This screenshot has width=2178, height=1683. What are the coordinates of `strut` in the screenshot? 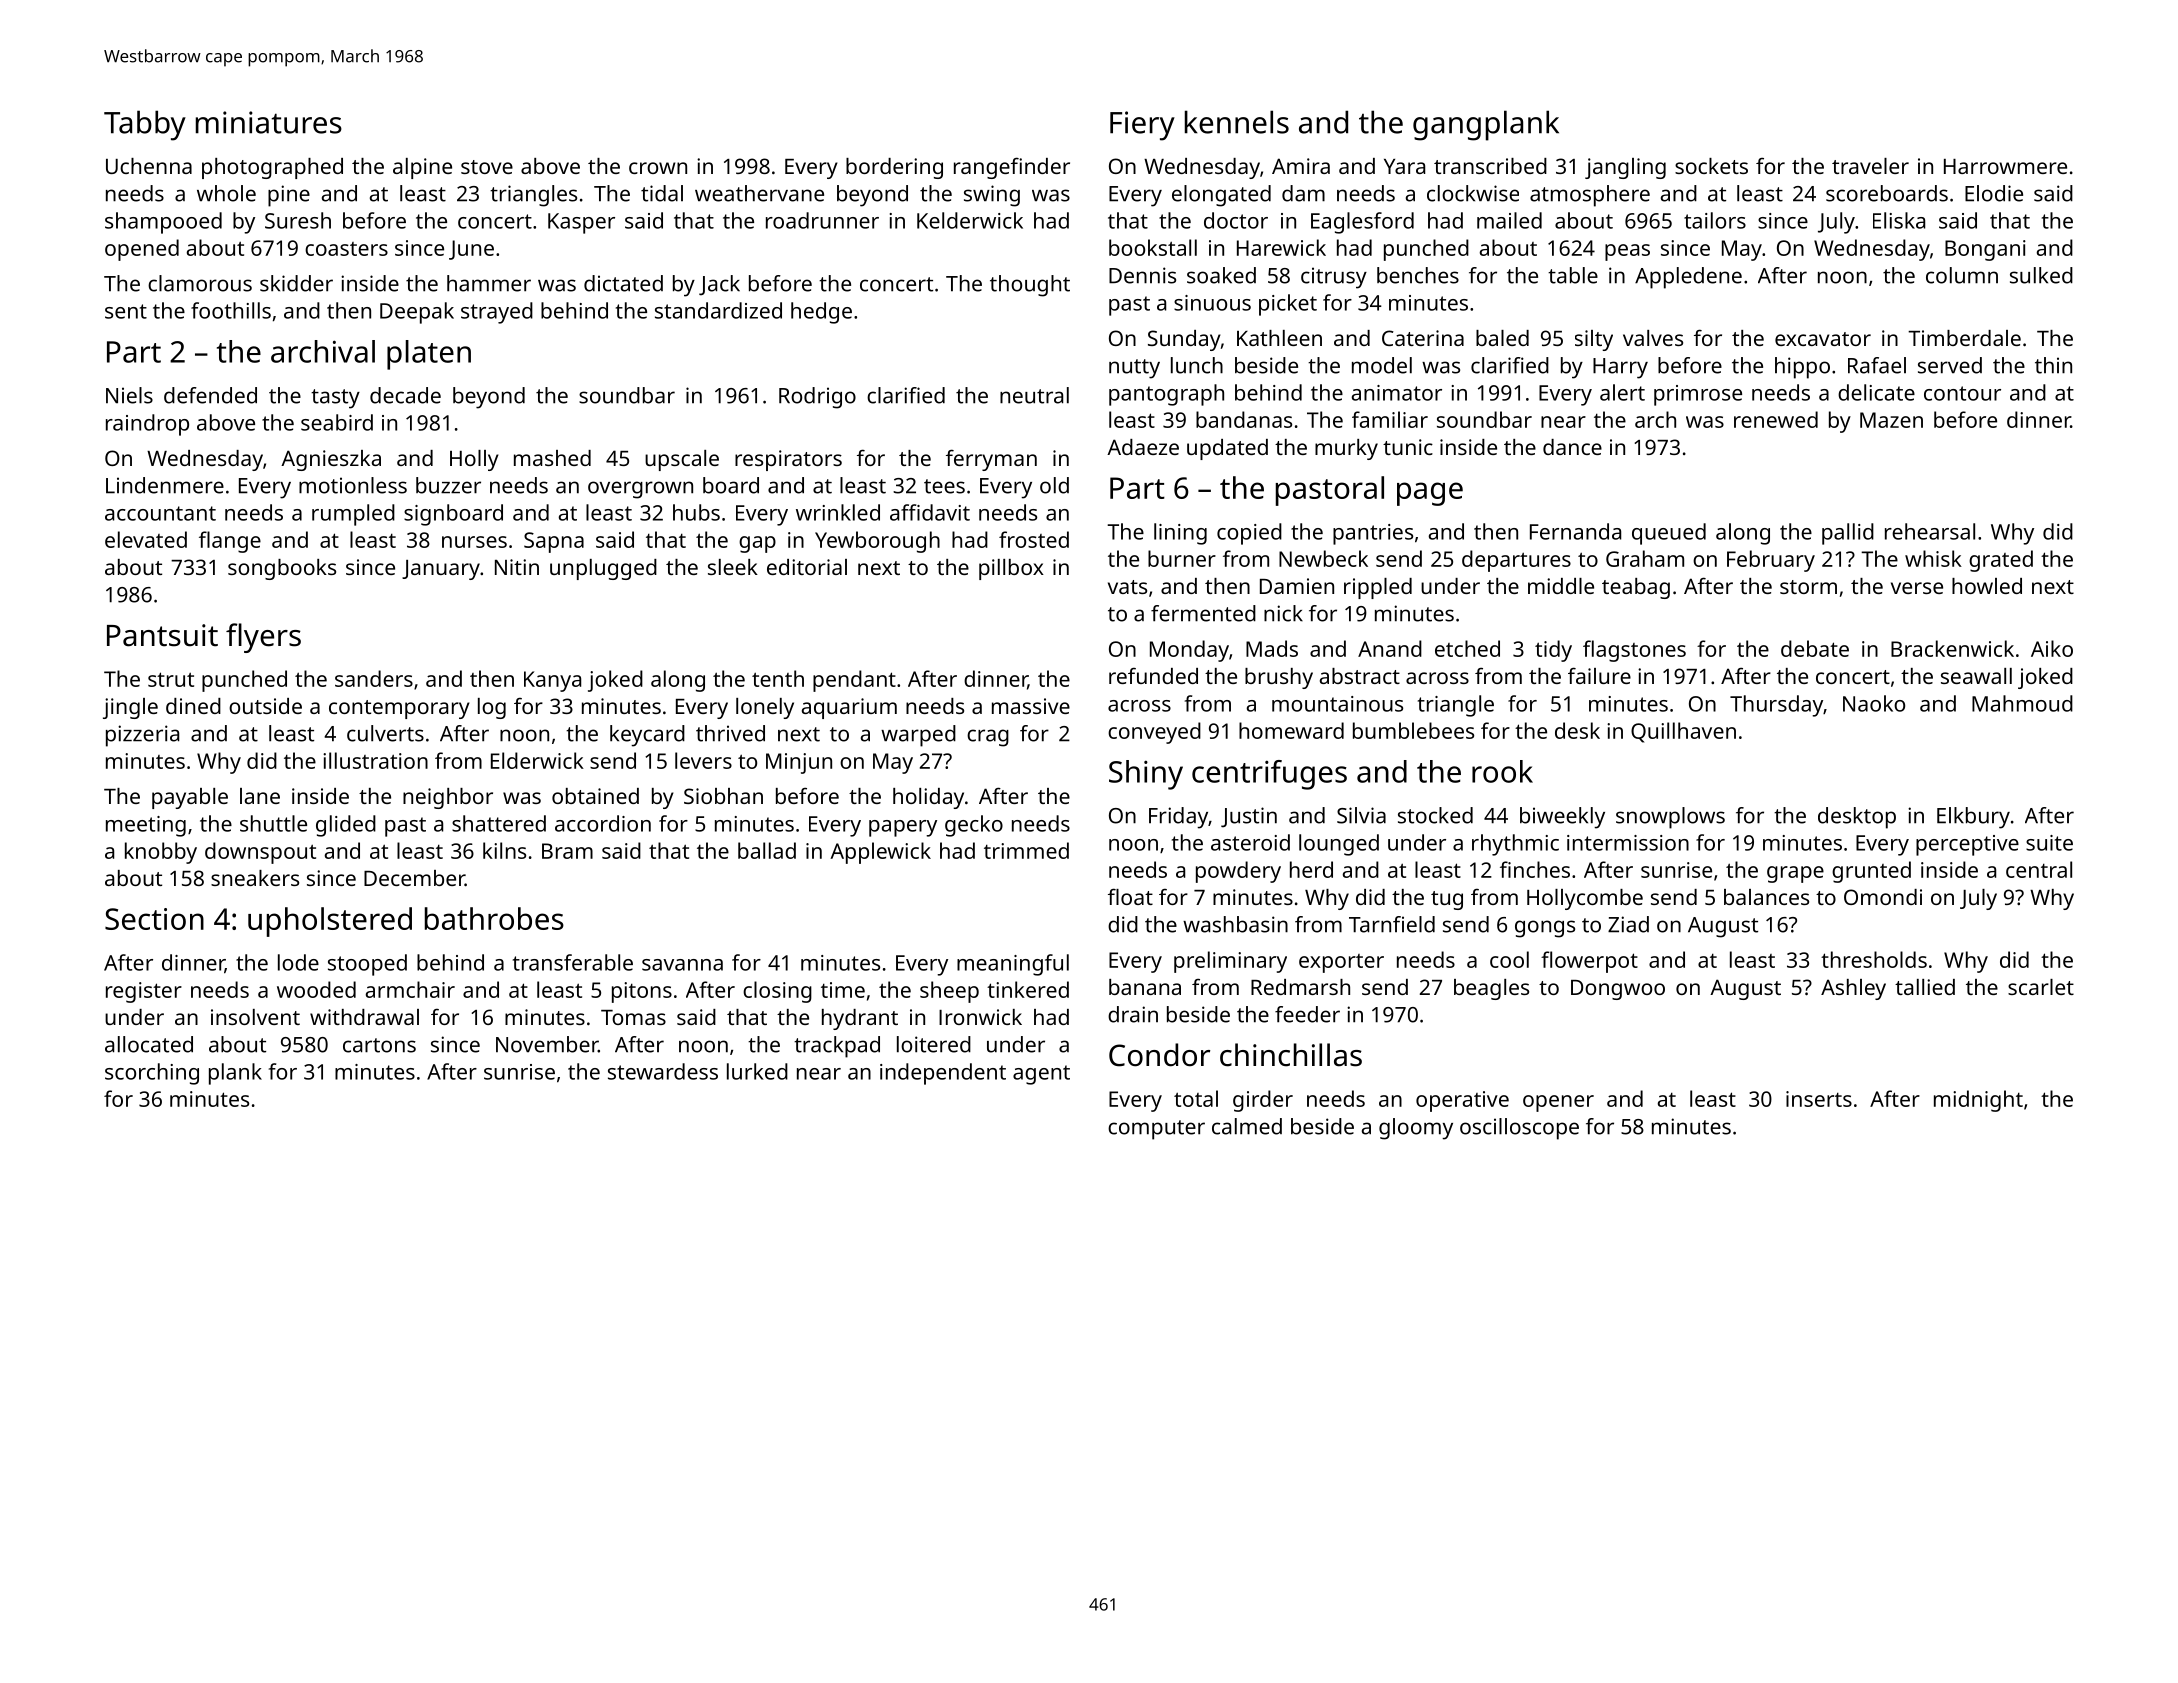 It's located at (171, 679).
